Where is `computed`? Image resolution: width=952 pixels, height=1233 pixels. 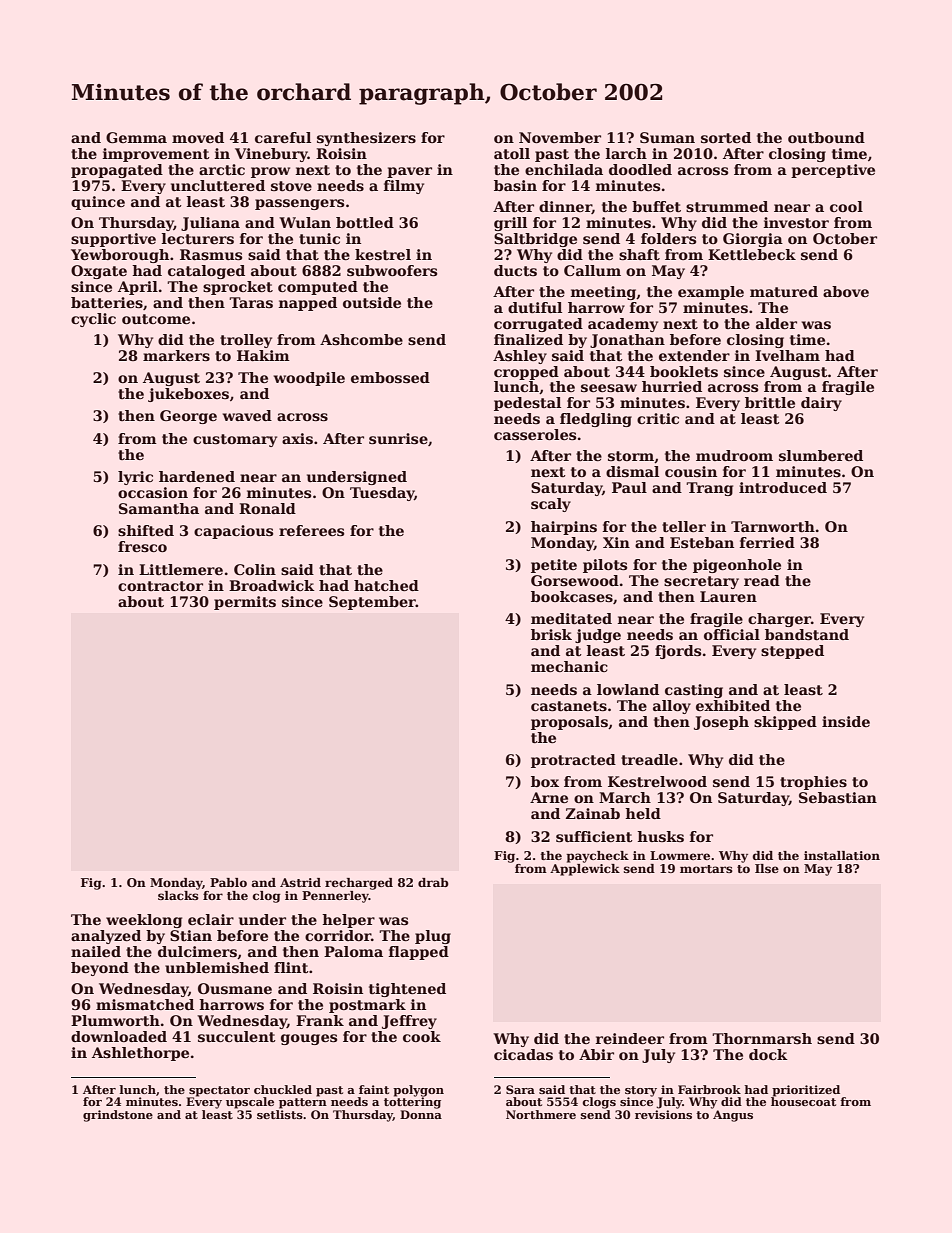
computed is located at coordinates (318, 288).
